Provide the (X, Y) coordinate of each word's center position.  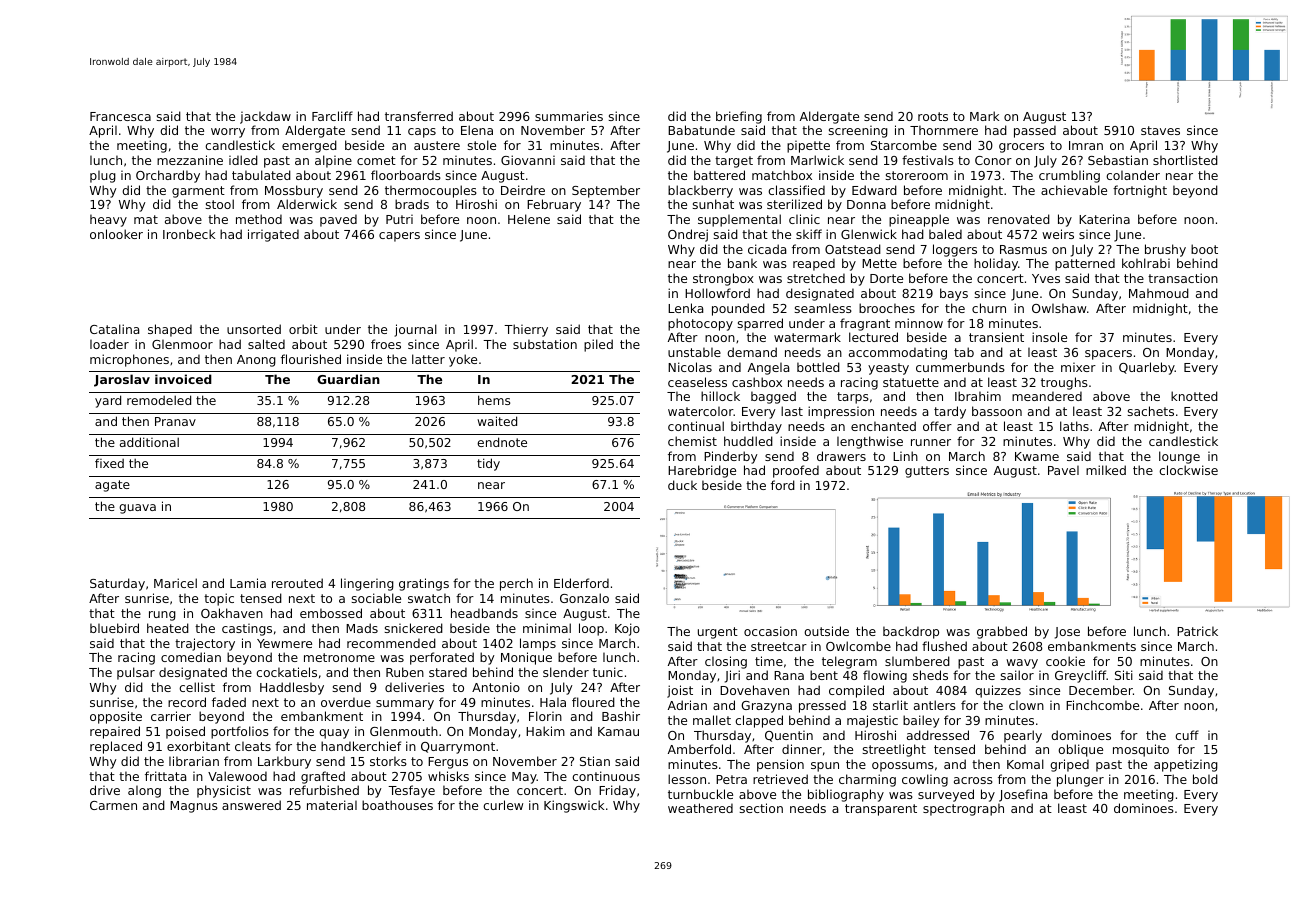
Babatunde (701, 130)
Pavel (1063, 470)
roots (933, 116)
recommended (391, 643)
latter (428, 359)
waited (497, 421)
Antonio (496, 687)
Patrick (1197, 631)
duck (682, 485)
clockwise (1188, 470)
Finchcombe (1102, 705)
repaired (115, 732)
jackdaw (265, 117)
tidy (488, 464)
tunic (608, 672)
